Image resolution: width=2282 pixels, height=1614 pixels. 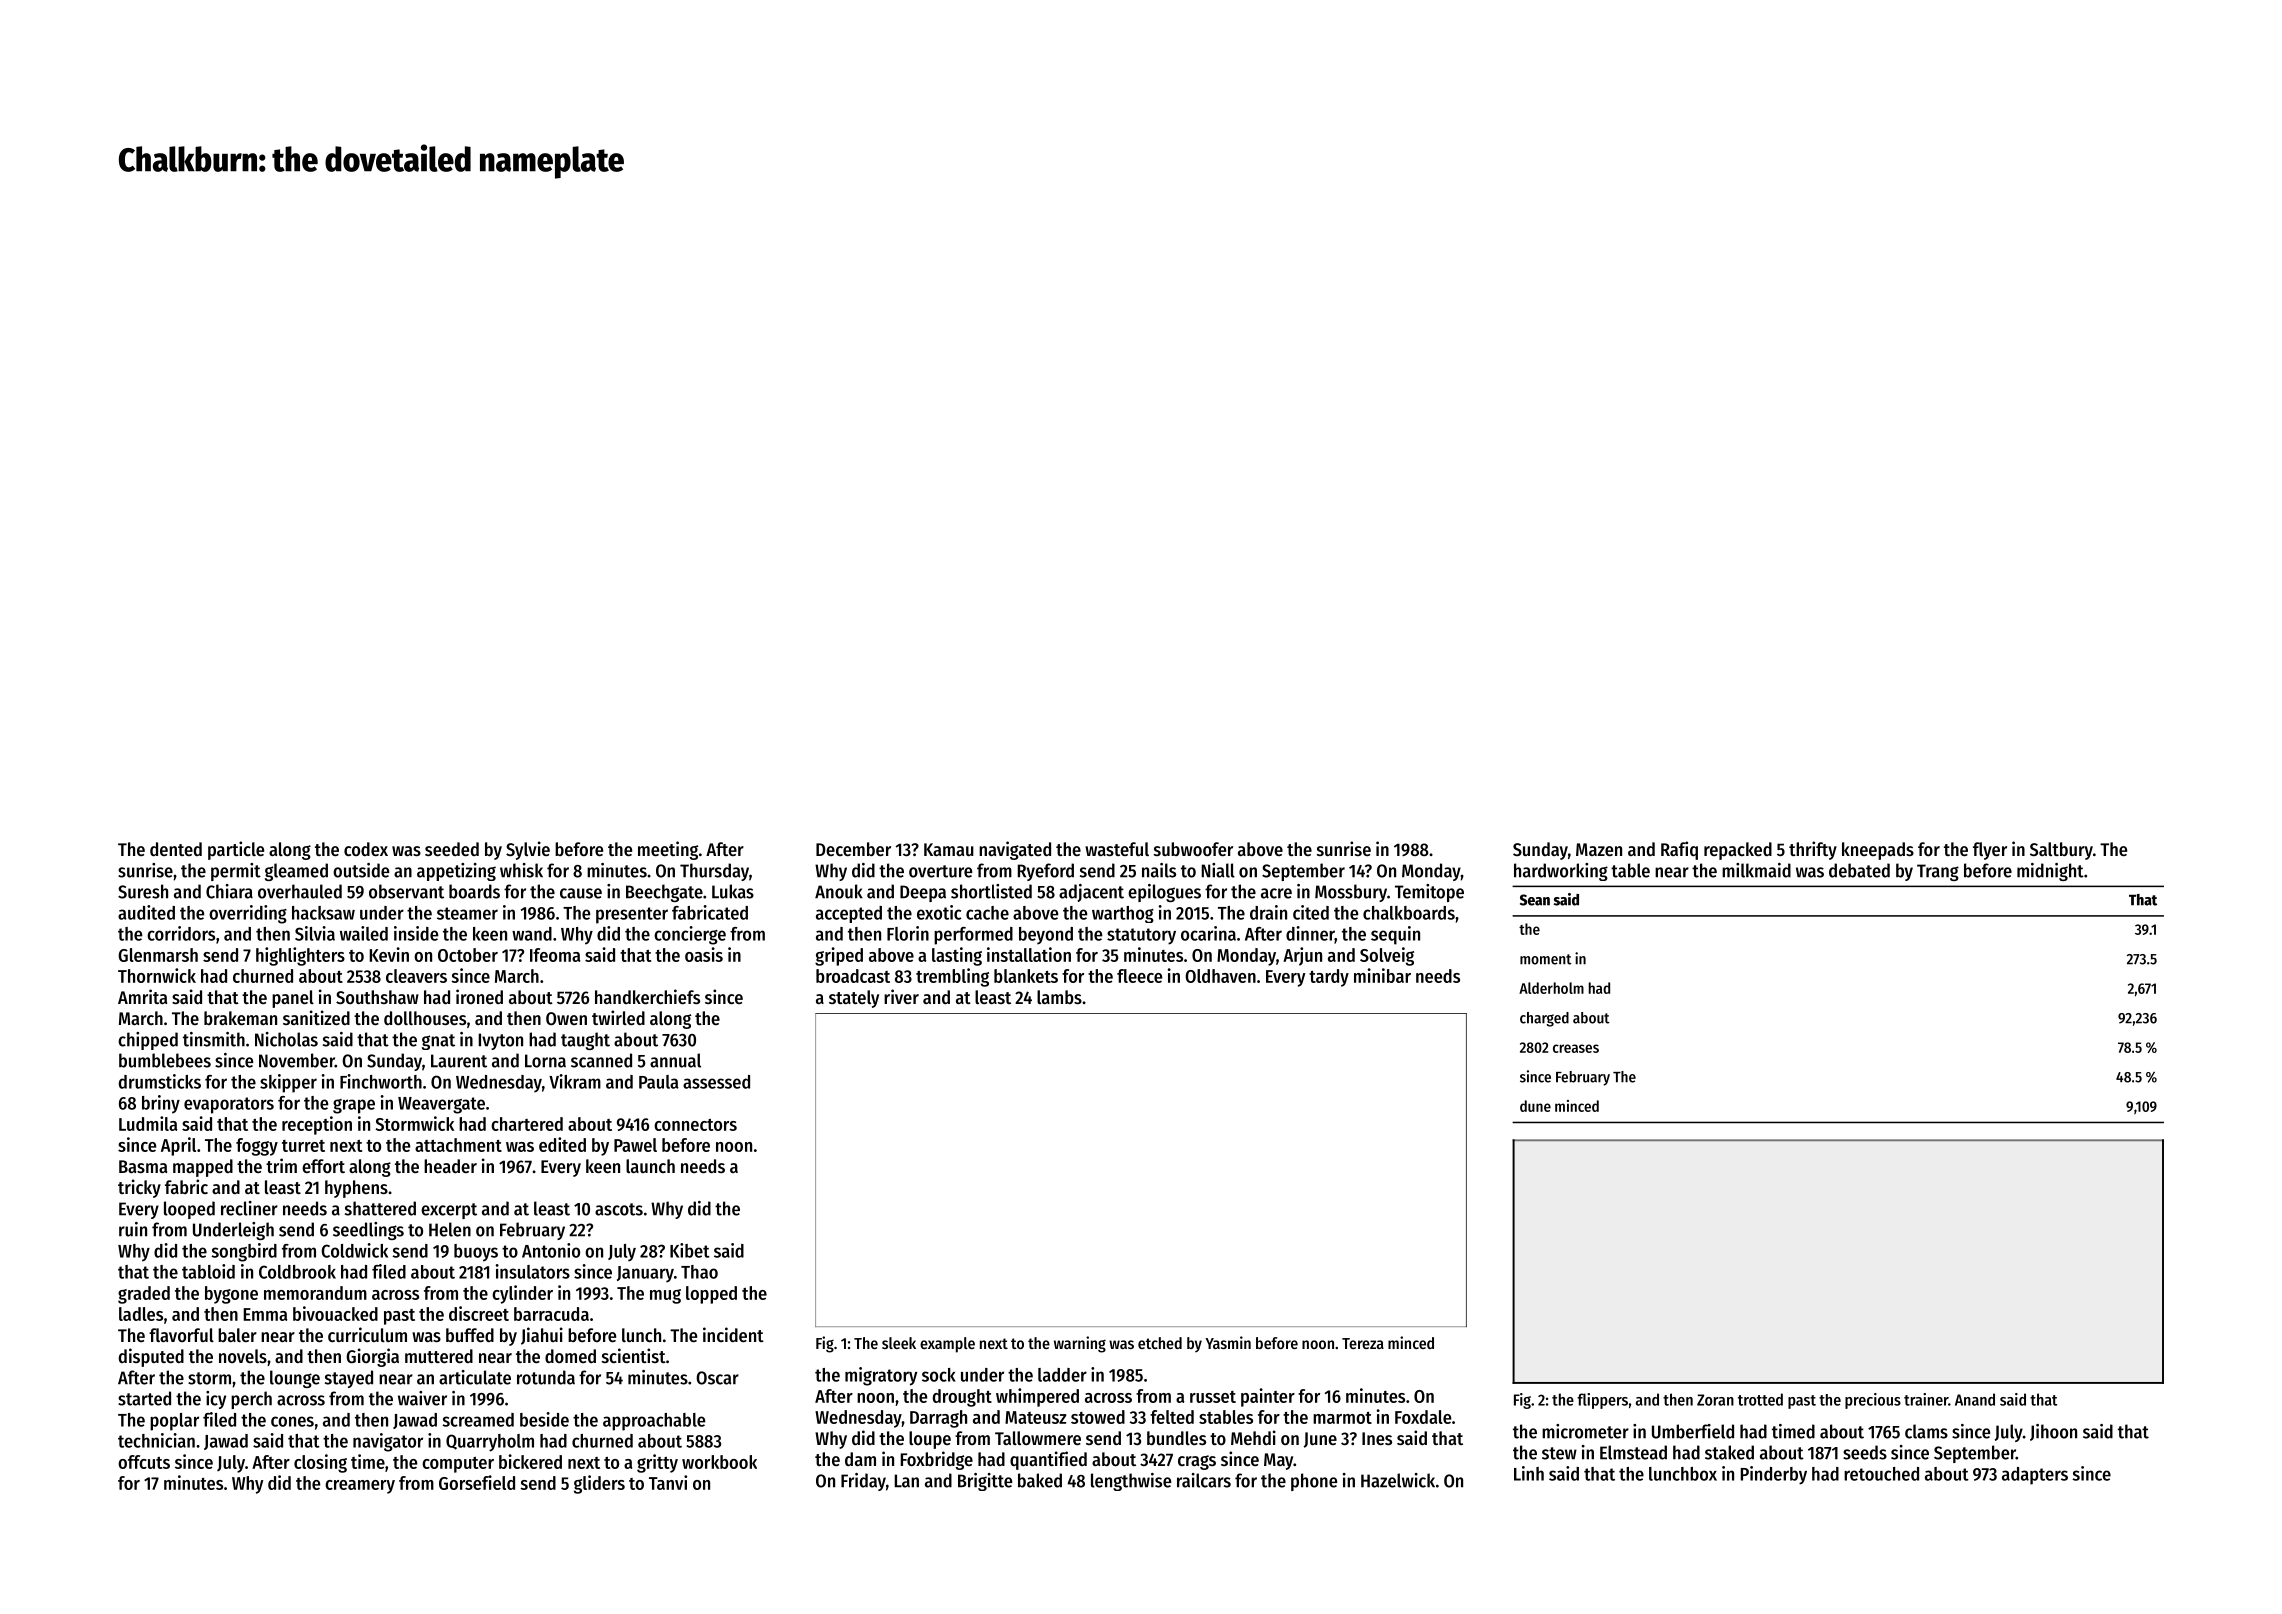 I want to click on cylinder, so click(x=522, y=1294).
